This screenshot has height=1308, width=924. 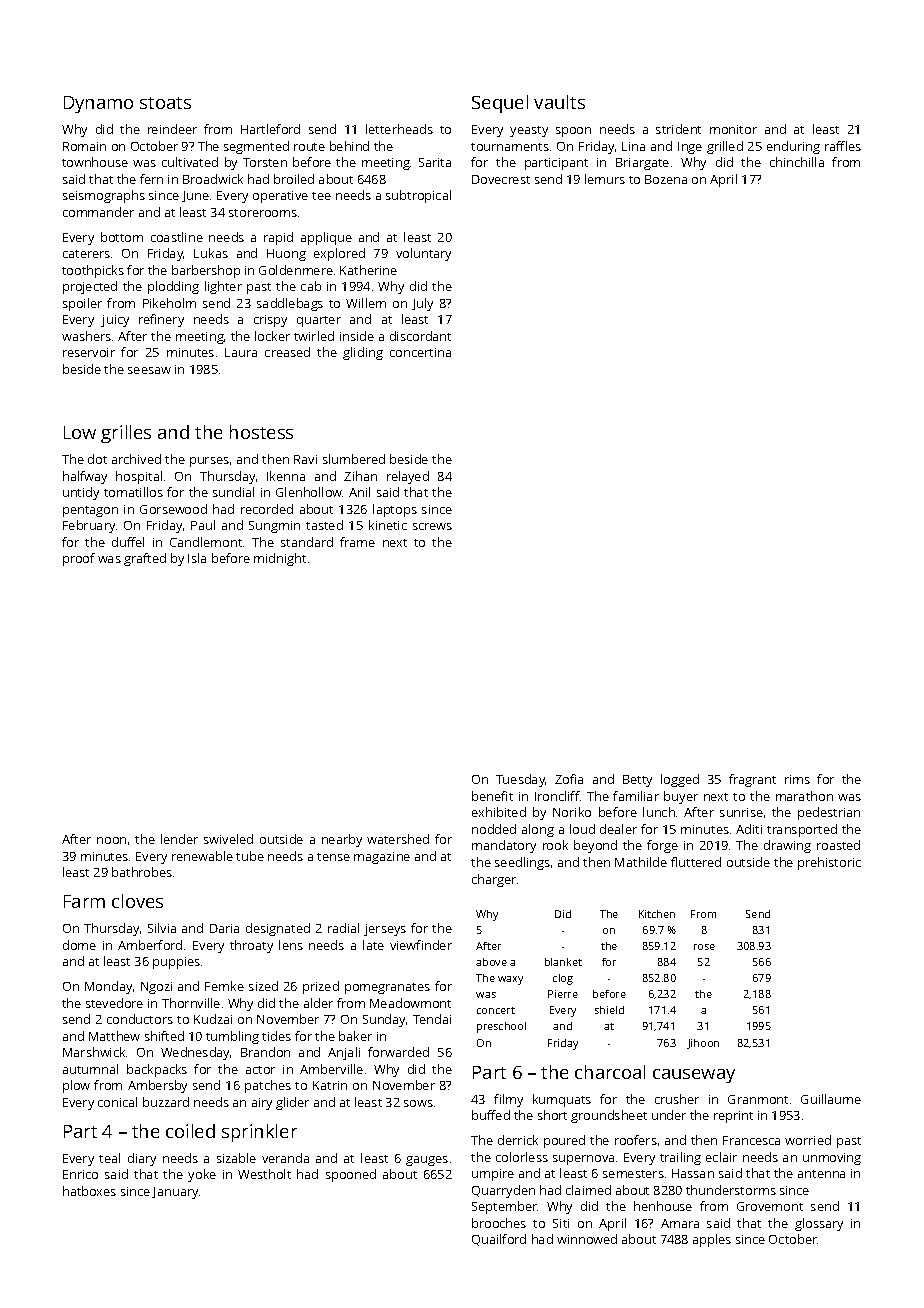 What do you see at coordinates (559, 102) in the screenshot?
I see `vaults` at bounding box center [559, 102].
